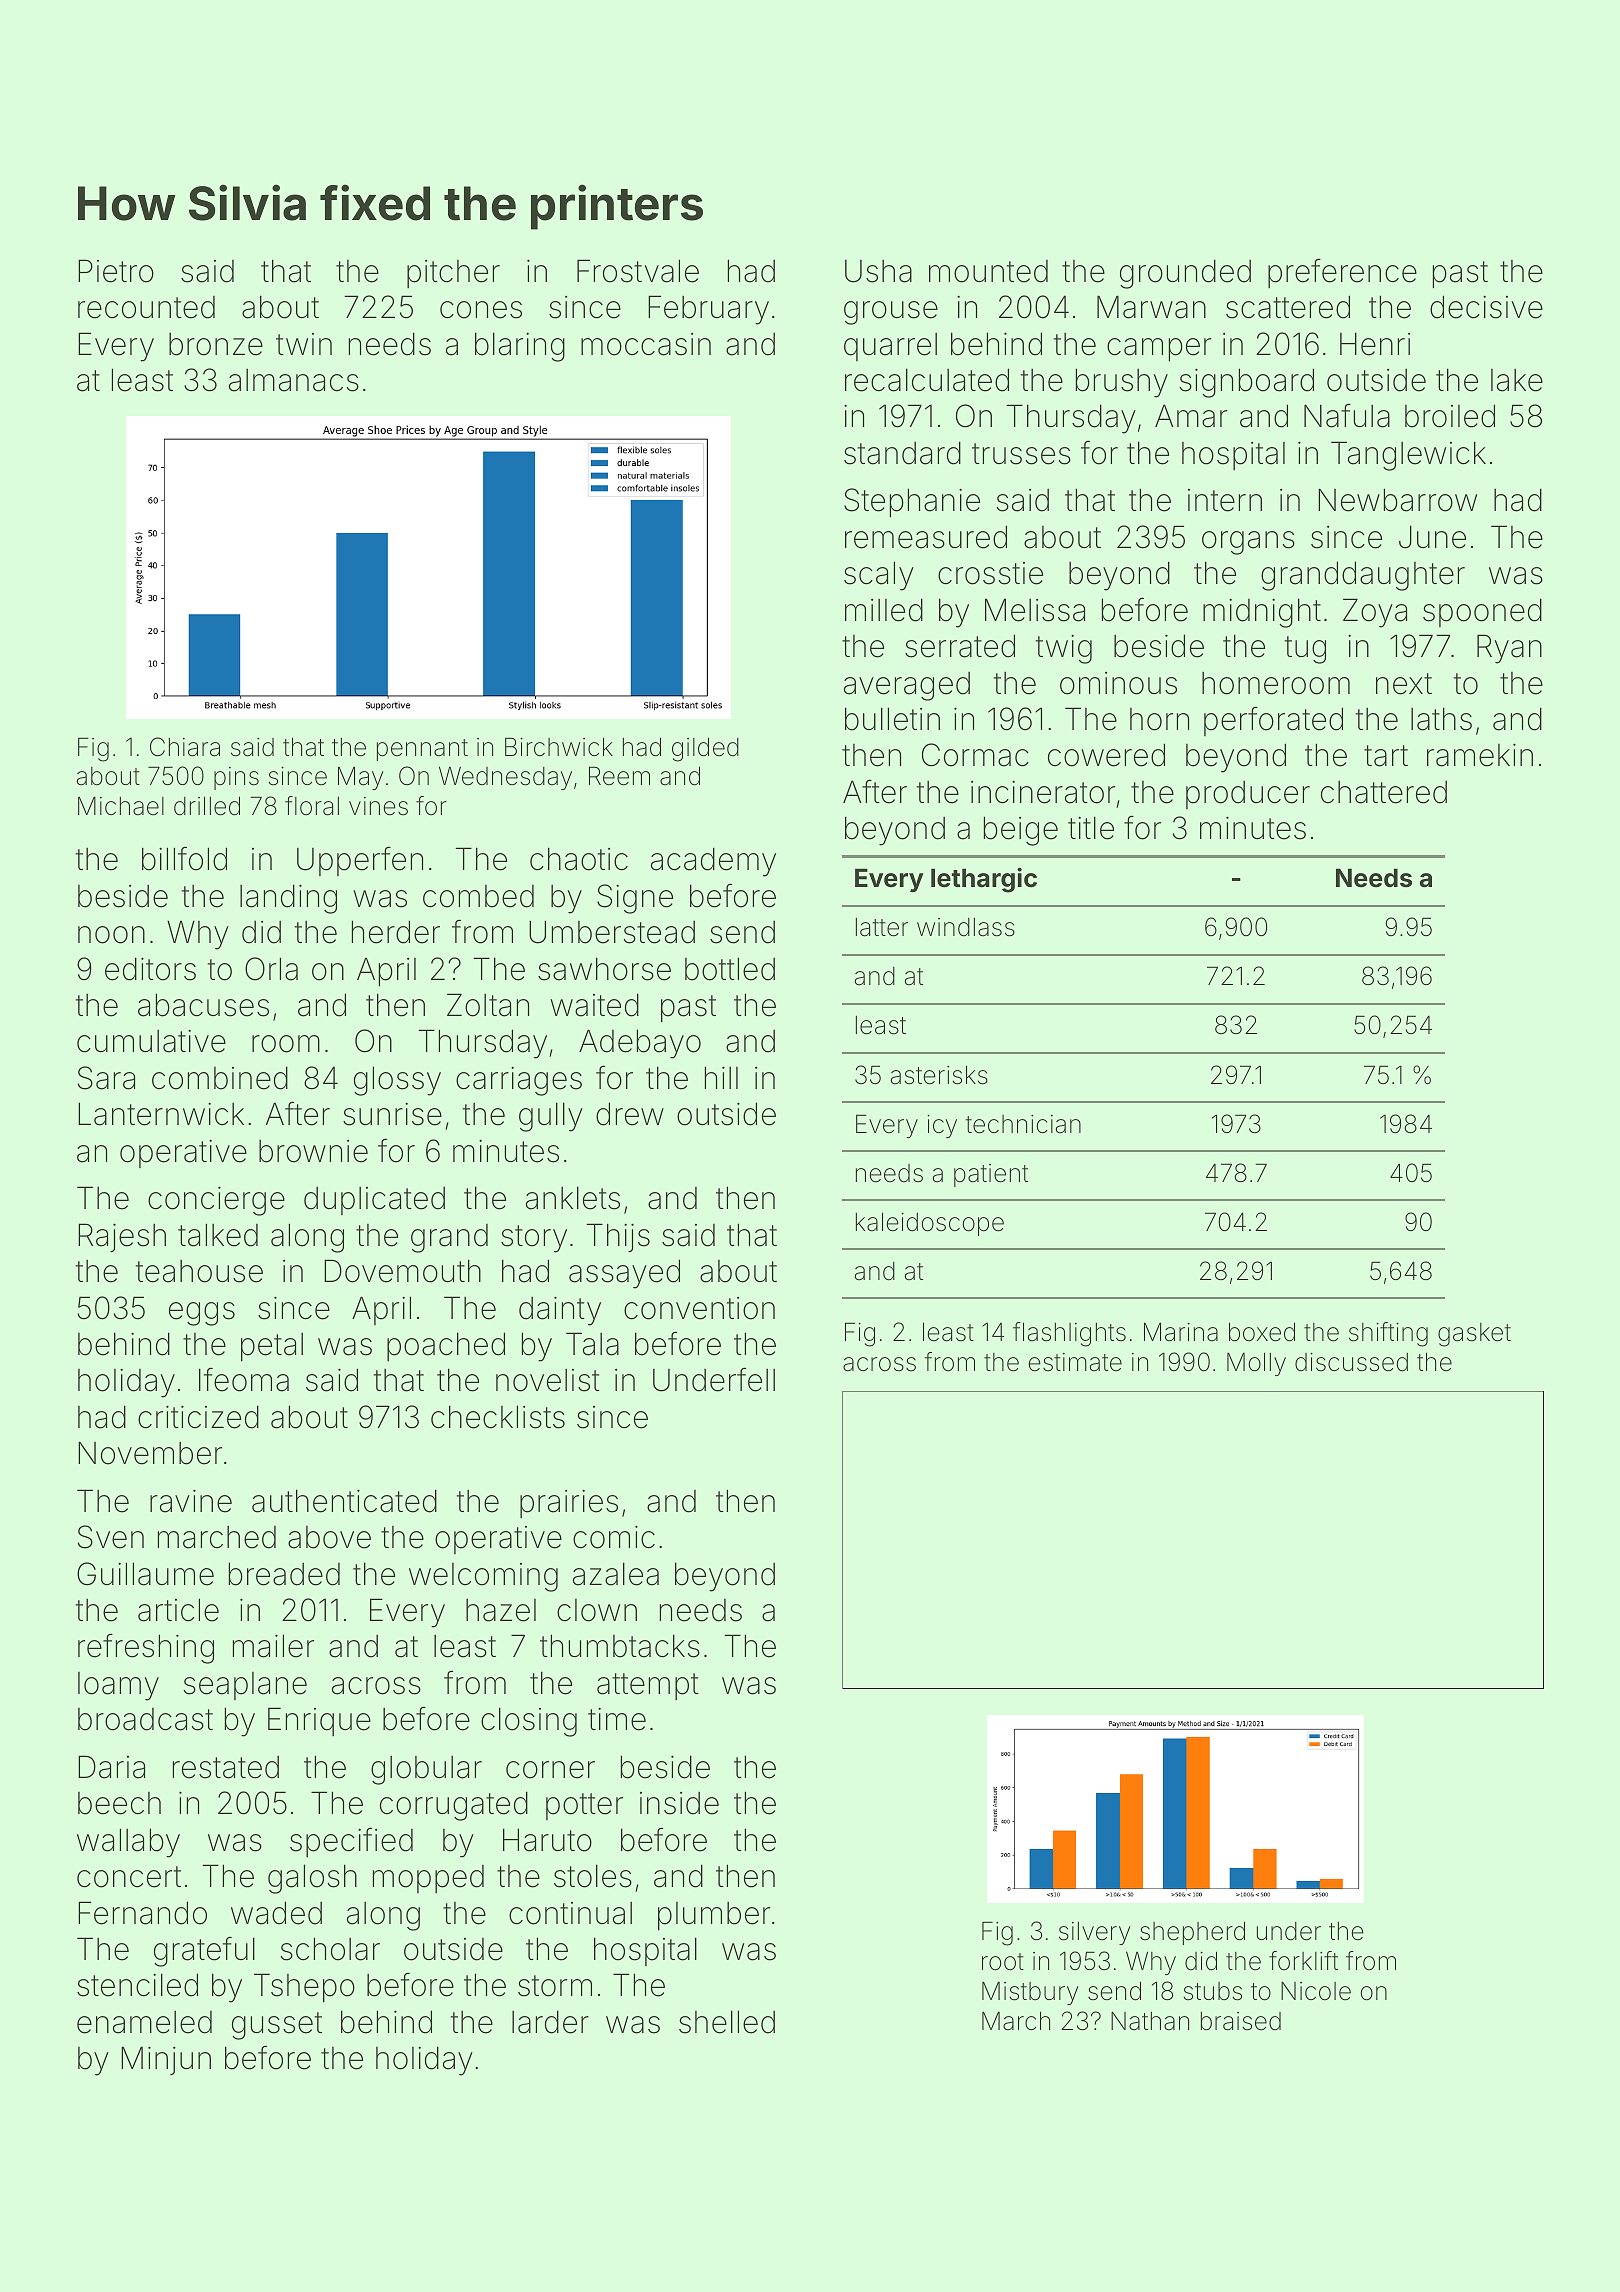 This screenshot has width=1620, height=2292. Describe the element at coordinates (244, 1379) in the screenshot. I see `Ifeoma` at that location.
